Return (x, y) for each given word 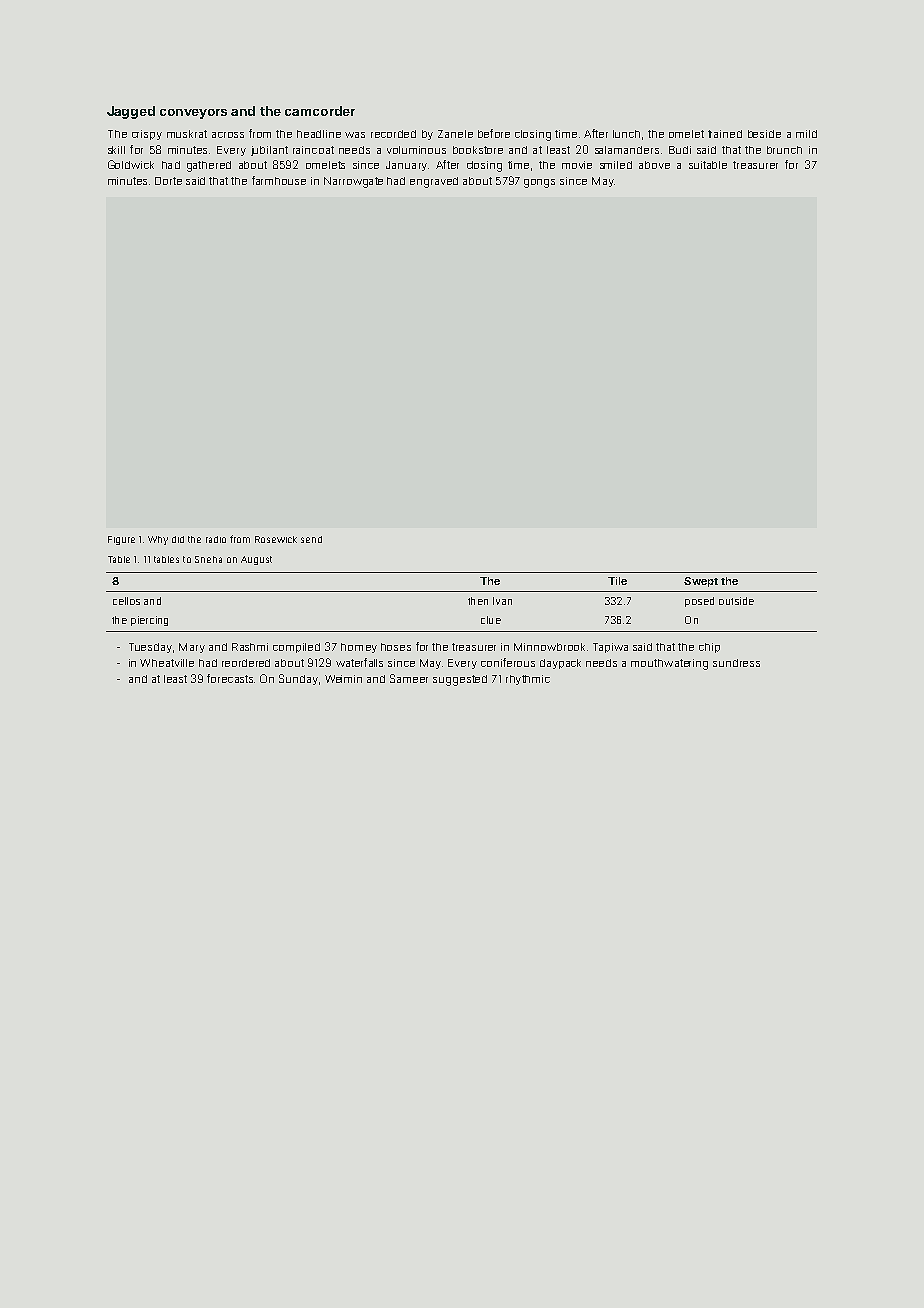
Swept (701, 582)
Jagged (131, 112)
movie (577, 165)
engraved (434, 182)
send (311, 539)
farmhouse (279, 180)
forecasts (230, 678)
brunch (784, 150)
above (654, 165)
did (178, 539)
